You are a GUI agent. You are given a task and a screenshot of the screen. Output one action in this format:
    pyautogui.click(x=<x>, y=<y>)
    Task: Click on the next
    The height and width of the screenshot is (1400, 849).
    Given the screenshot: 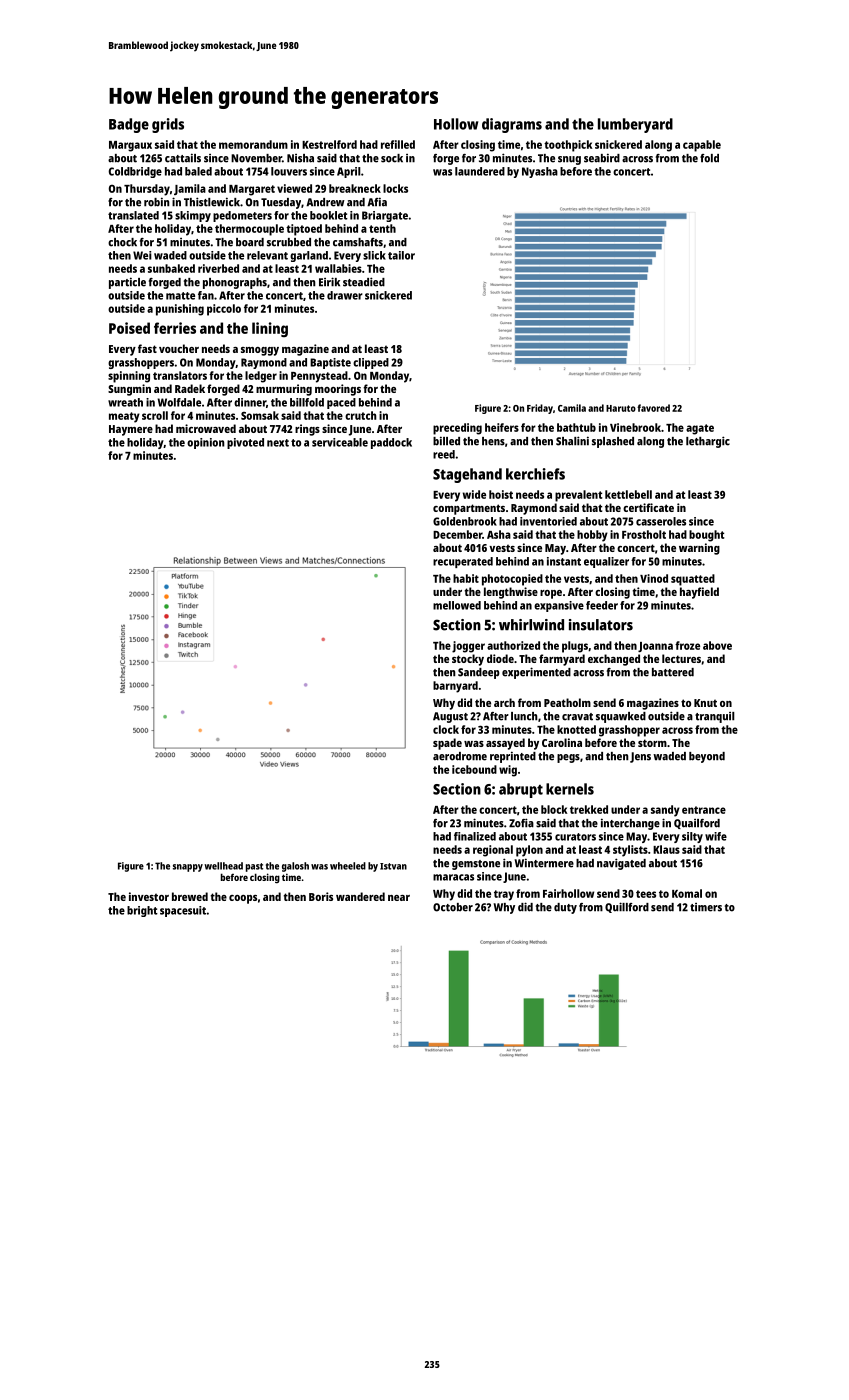 What is the action you would take?
    pyautogui.click(x=278, y=443)
